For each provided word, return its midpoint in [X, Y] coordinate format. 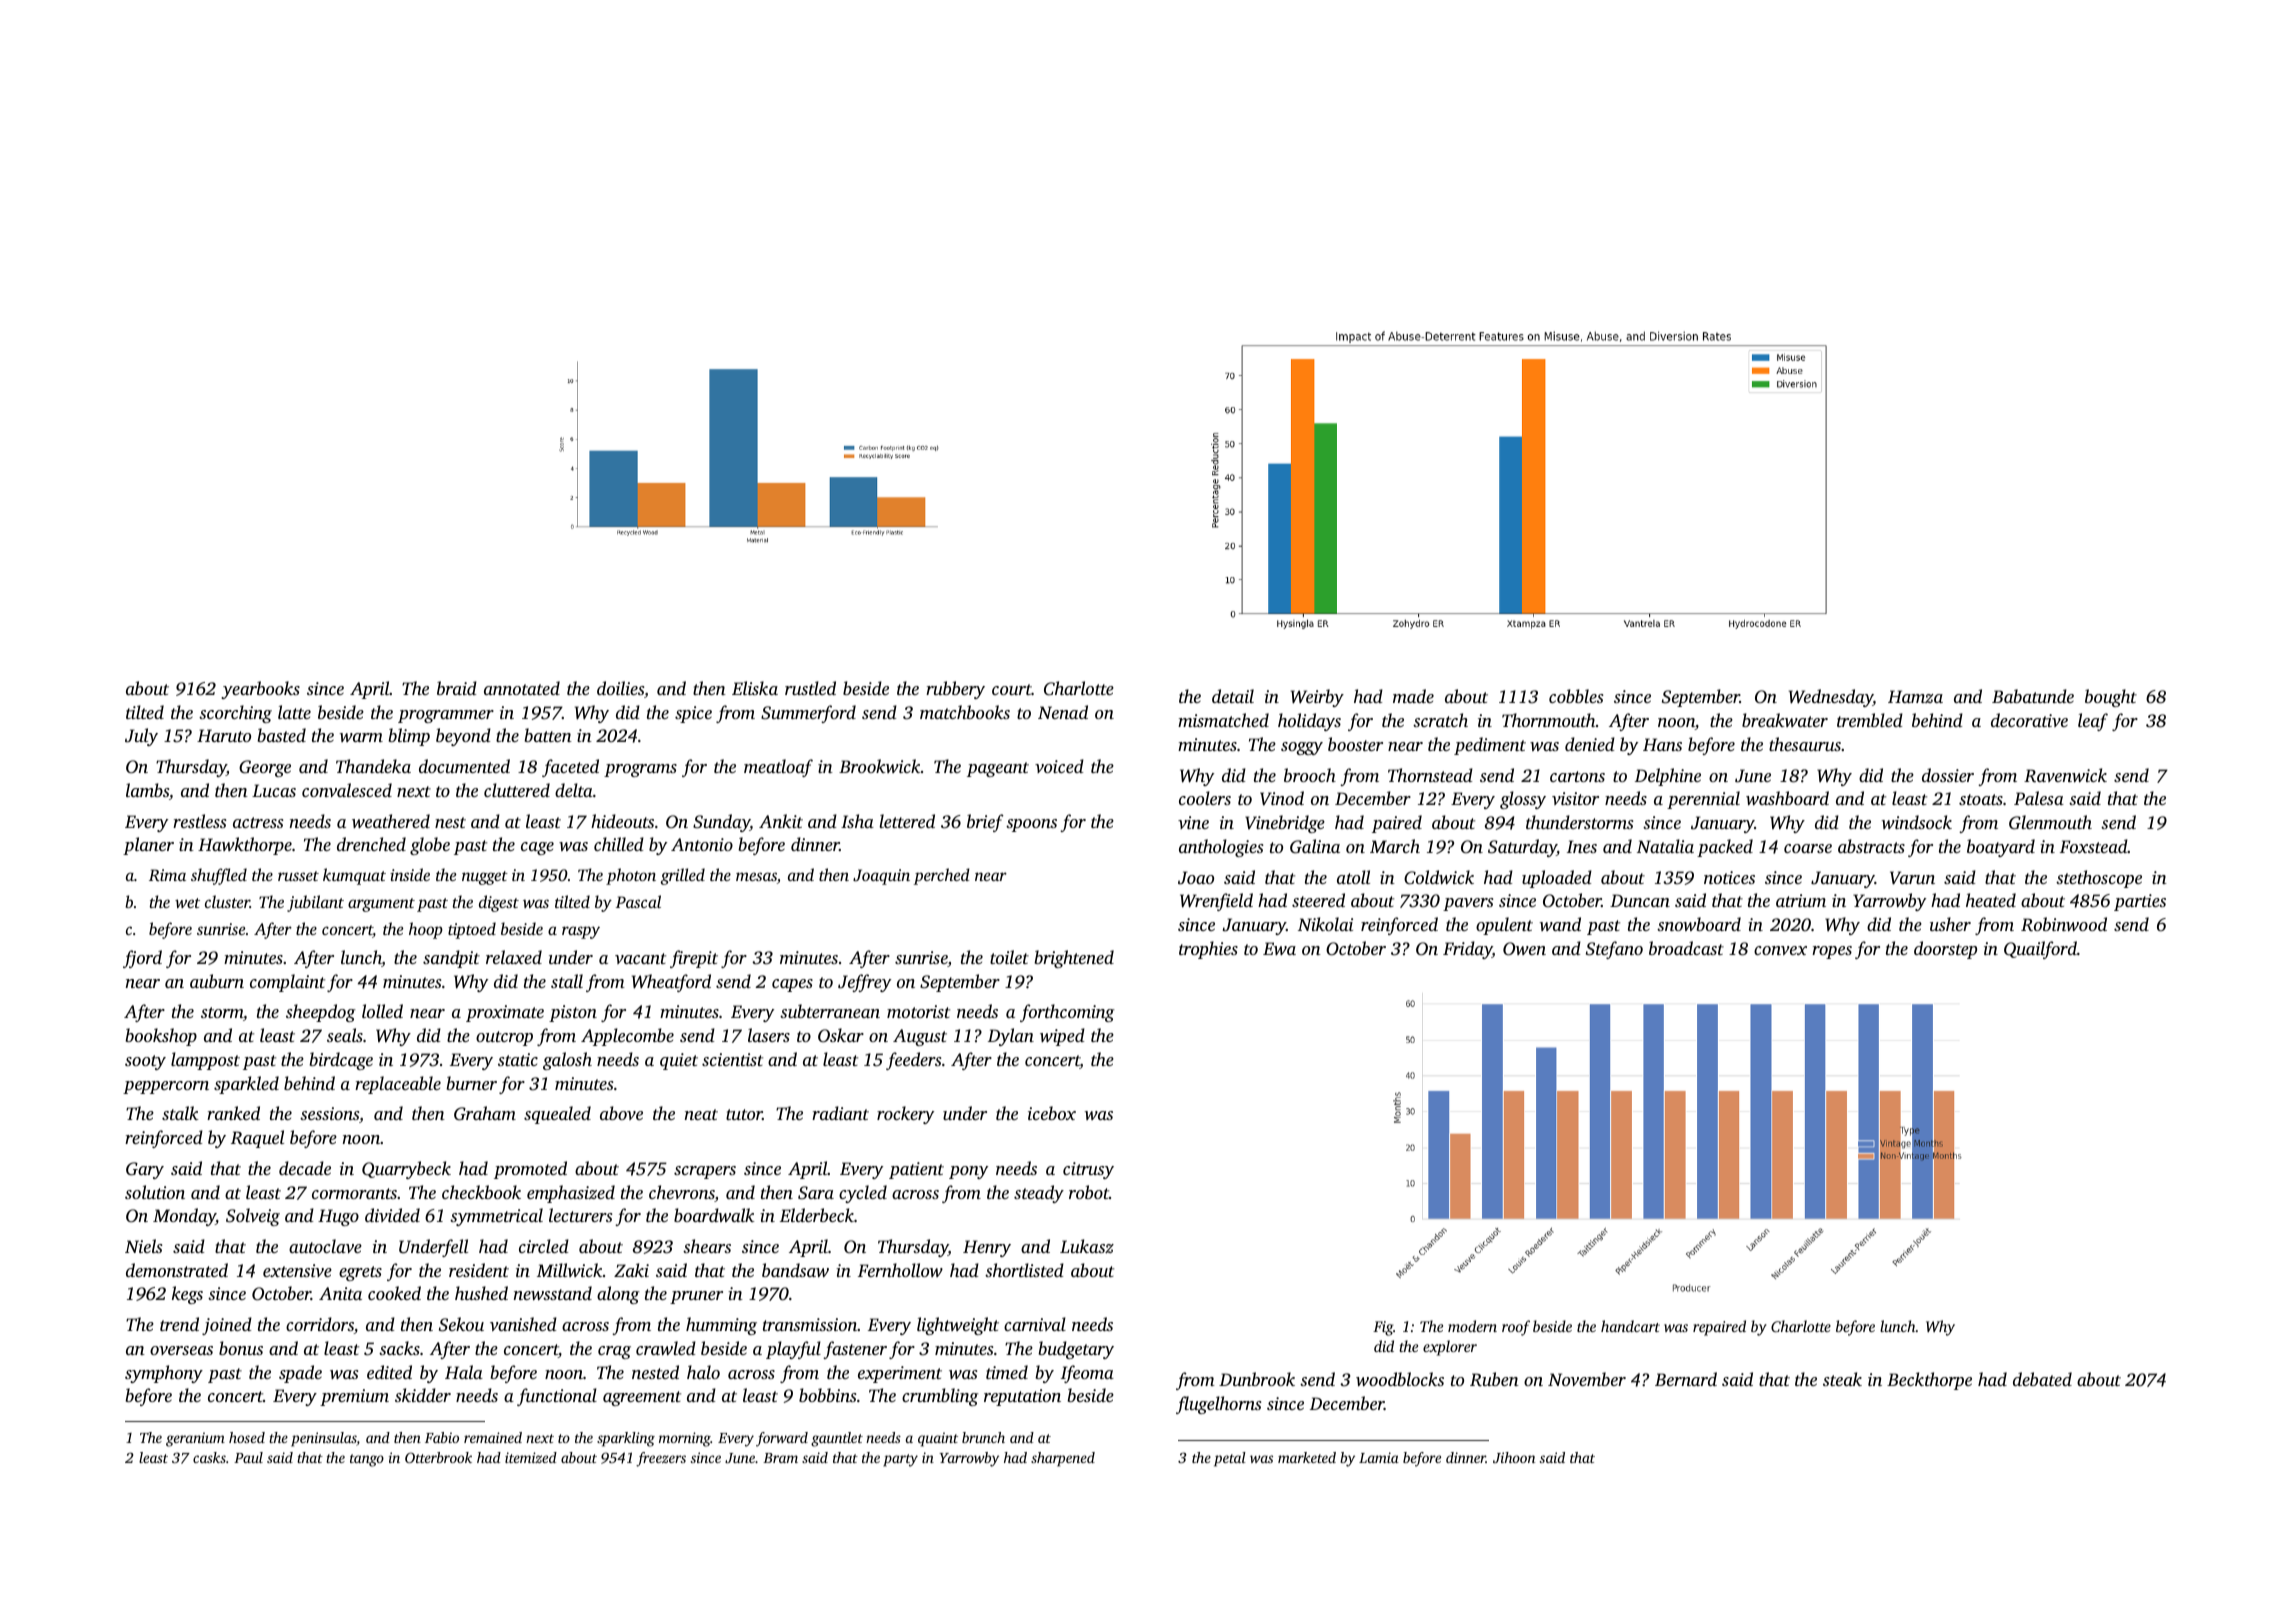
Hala [464, 1372]
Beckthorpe [1929, 1381]
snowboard [1699, 924]
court [1012, 689]
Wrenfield [1216, 902]
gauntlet [837, 1439]
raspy [581, 932]
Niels [143, 1246]
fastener [855, 1350]
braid [457, 688]
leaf [2093, 722]
